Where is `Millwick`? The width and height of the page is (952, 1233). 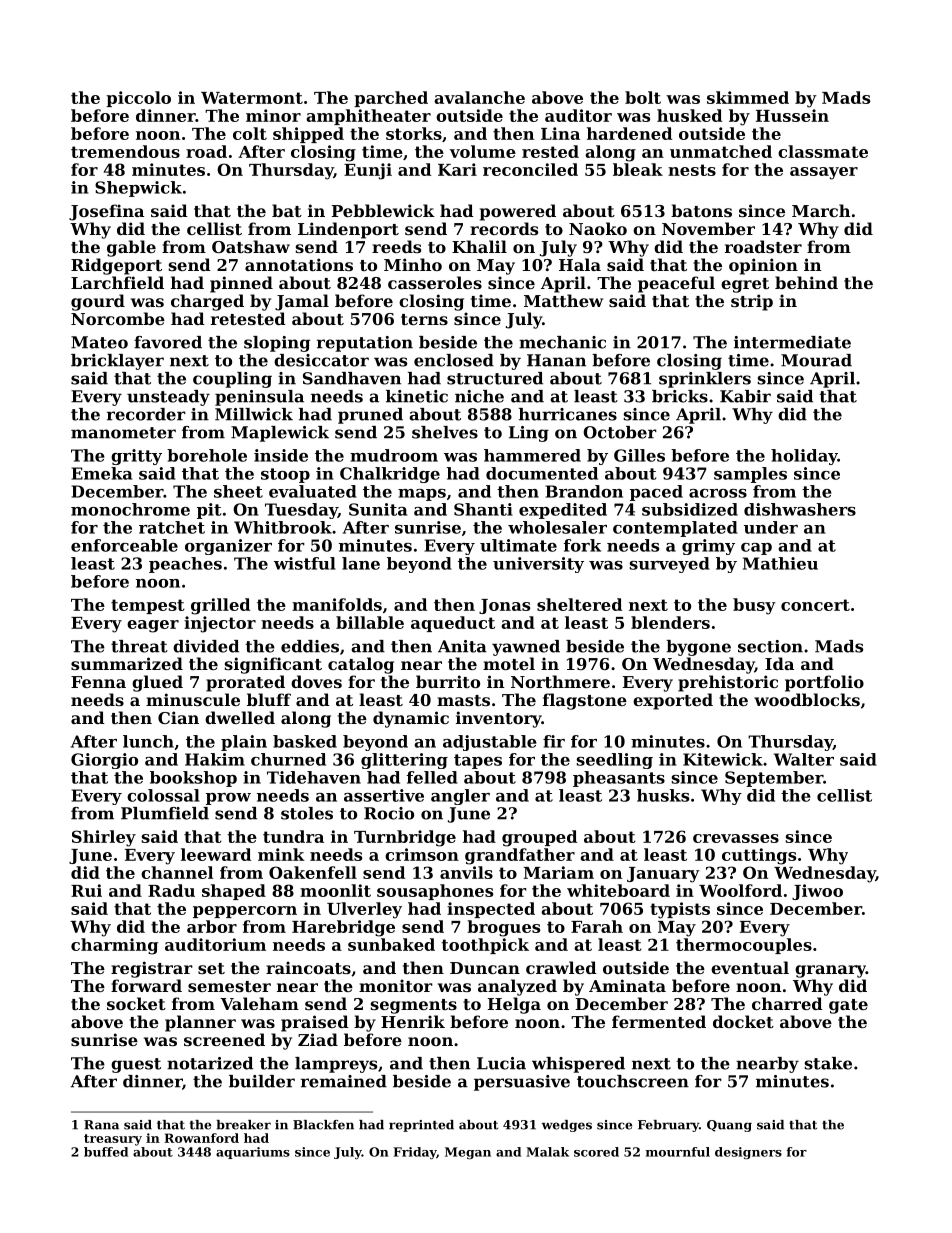 Millwick is located at coordinates (254, 414).
